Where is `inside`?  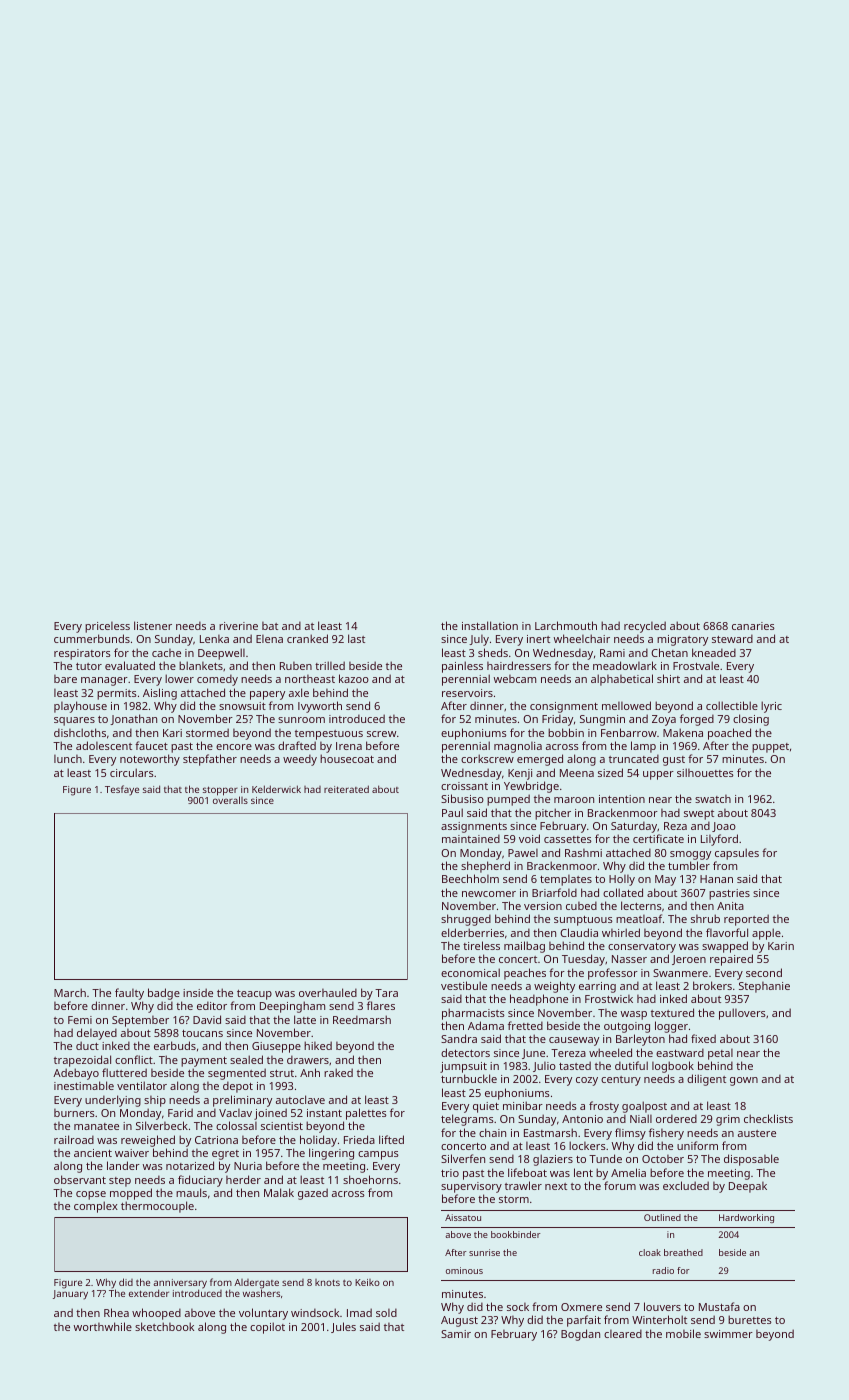 inside is located at coordinates (198, 992).
